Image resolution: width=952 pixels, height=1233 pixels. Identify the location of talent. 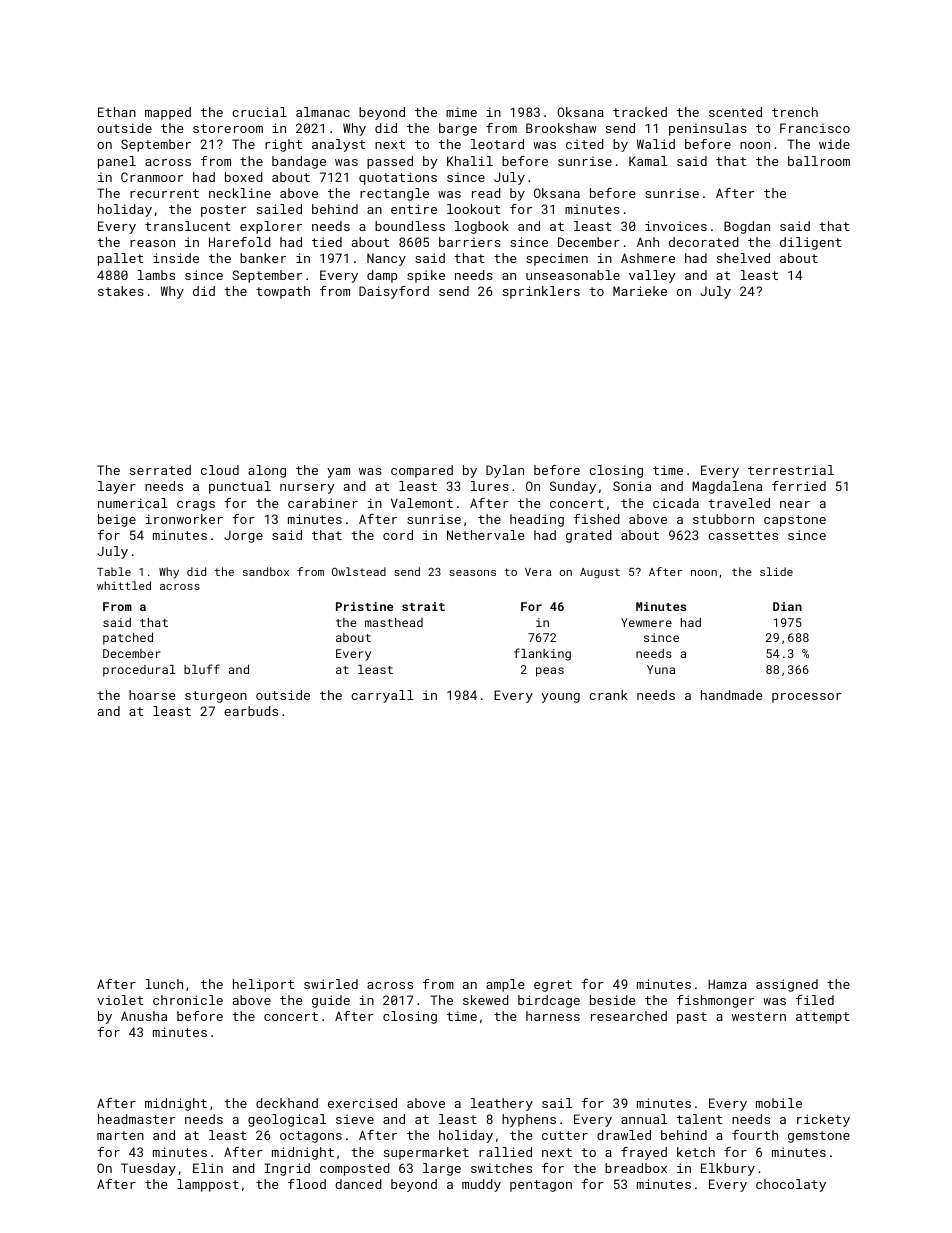
(700, 1119).
